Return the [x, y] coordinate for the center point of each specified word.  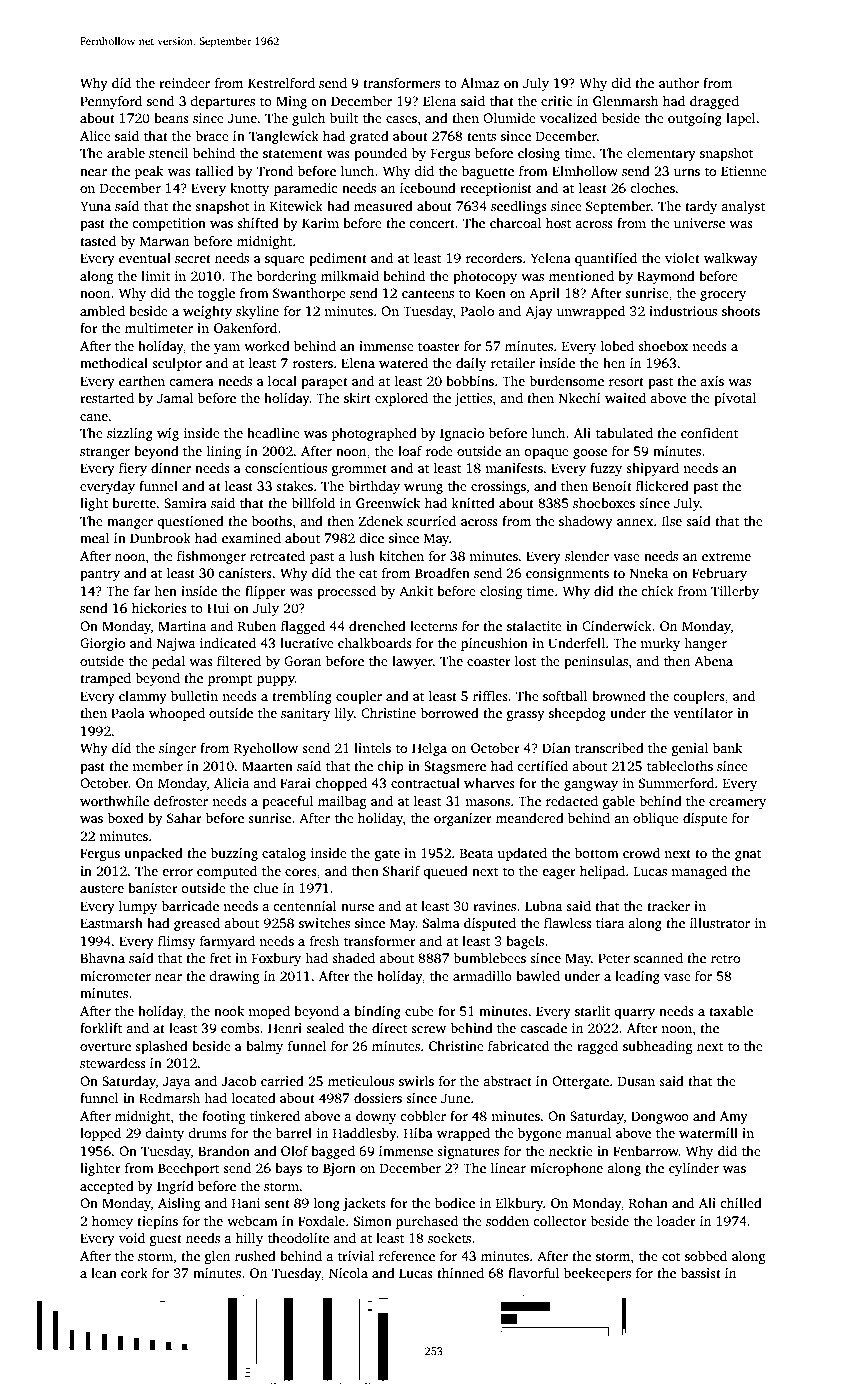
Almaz [480, 83]
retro [725, 959]
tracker [668, 905]
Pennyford [111, 102]
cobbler [423, 1116]
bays [288, 1169]
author [679, 83]
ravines [494, 906]
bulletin [194, 695]
